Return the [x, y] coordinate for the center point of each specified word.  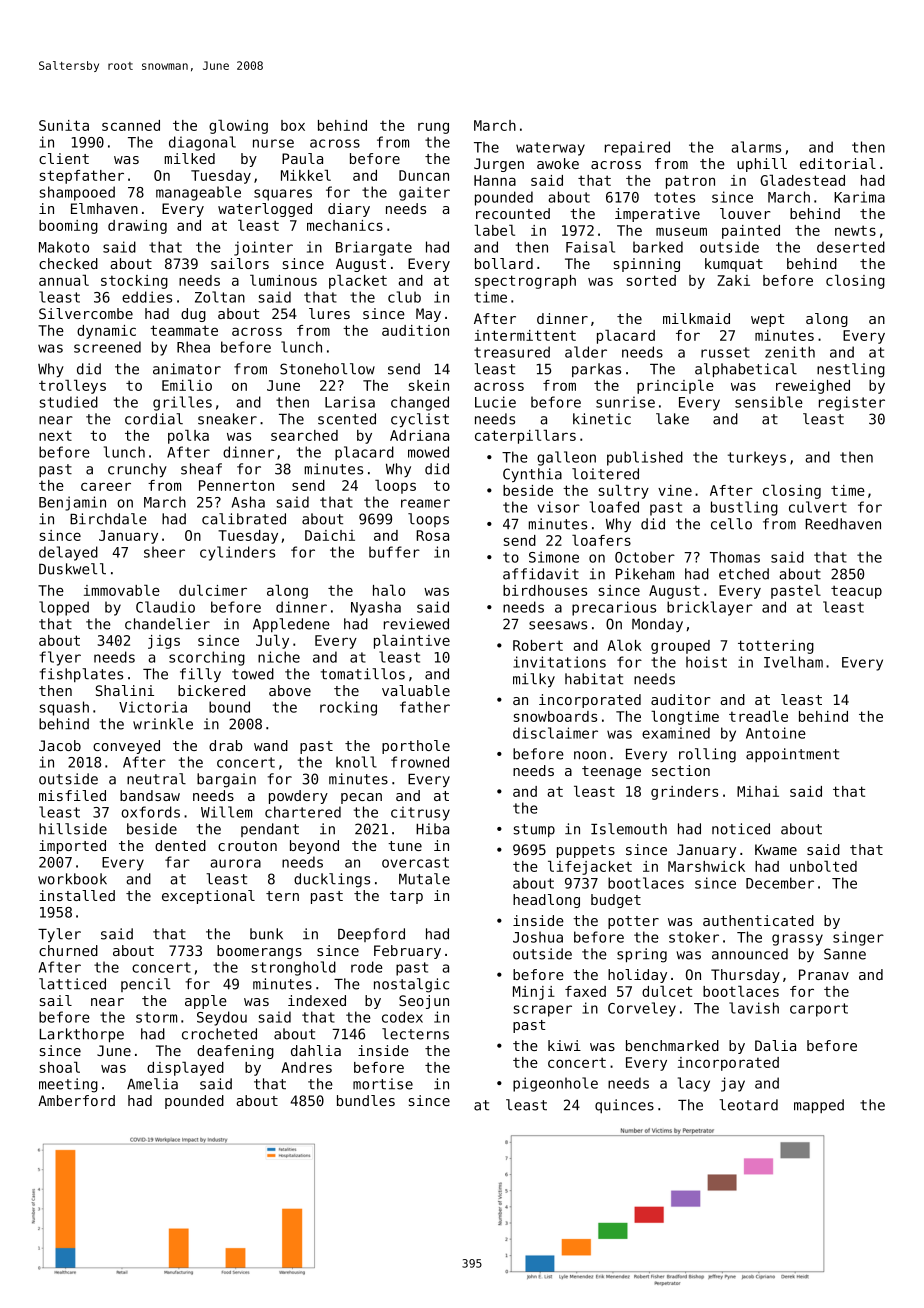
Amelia [152, 1084]
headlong [546, 901]
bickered [211, 690]
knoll [356, 762]
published [645, 458]
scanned [131, 125]
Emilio [187, 385]
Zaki [733, 280]
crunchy [137, 470]
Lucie [495, 402]
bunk [266, 934]
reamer [425, 503]
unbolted [823, 866]
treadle [758, 716]
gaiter [424, 193]
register [852, 403]
